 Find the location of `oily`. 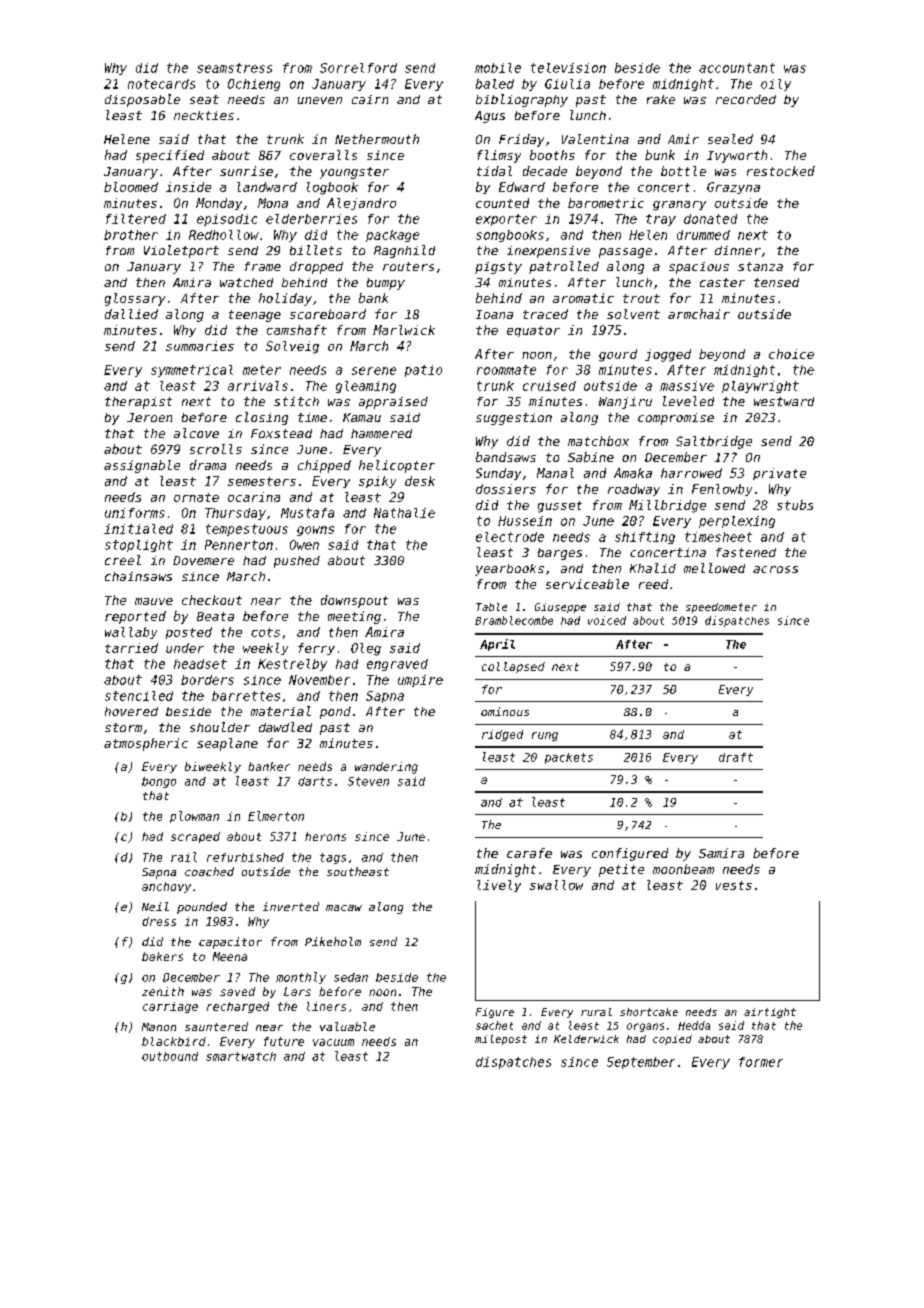

oily is located at coordinates (776, 85).
